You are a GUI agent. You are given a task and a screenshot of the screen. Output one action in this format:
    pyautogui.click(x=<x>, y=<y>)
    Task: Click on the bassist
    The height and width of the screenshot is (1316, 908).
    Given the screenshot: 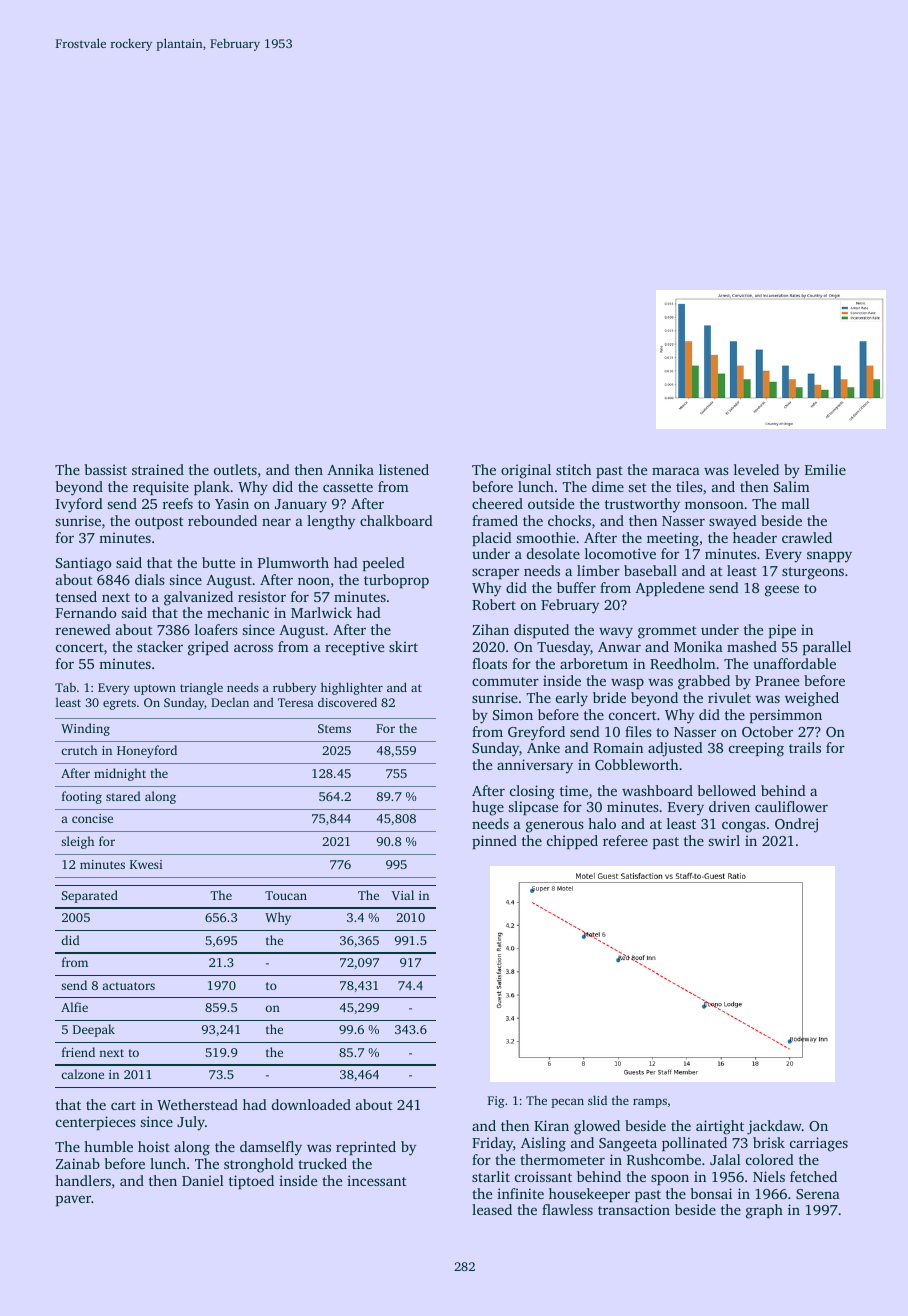 What is the action you would take?
    pyautogui.click(x=106, y=469)
